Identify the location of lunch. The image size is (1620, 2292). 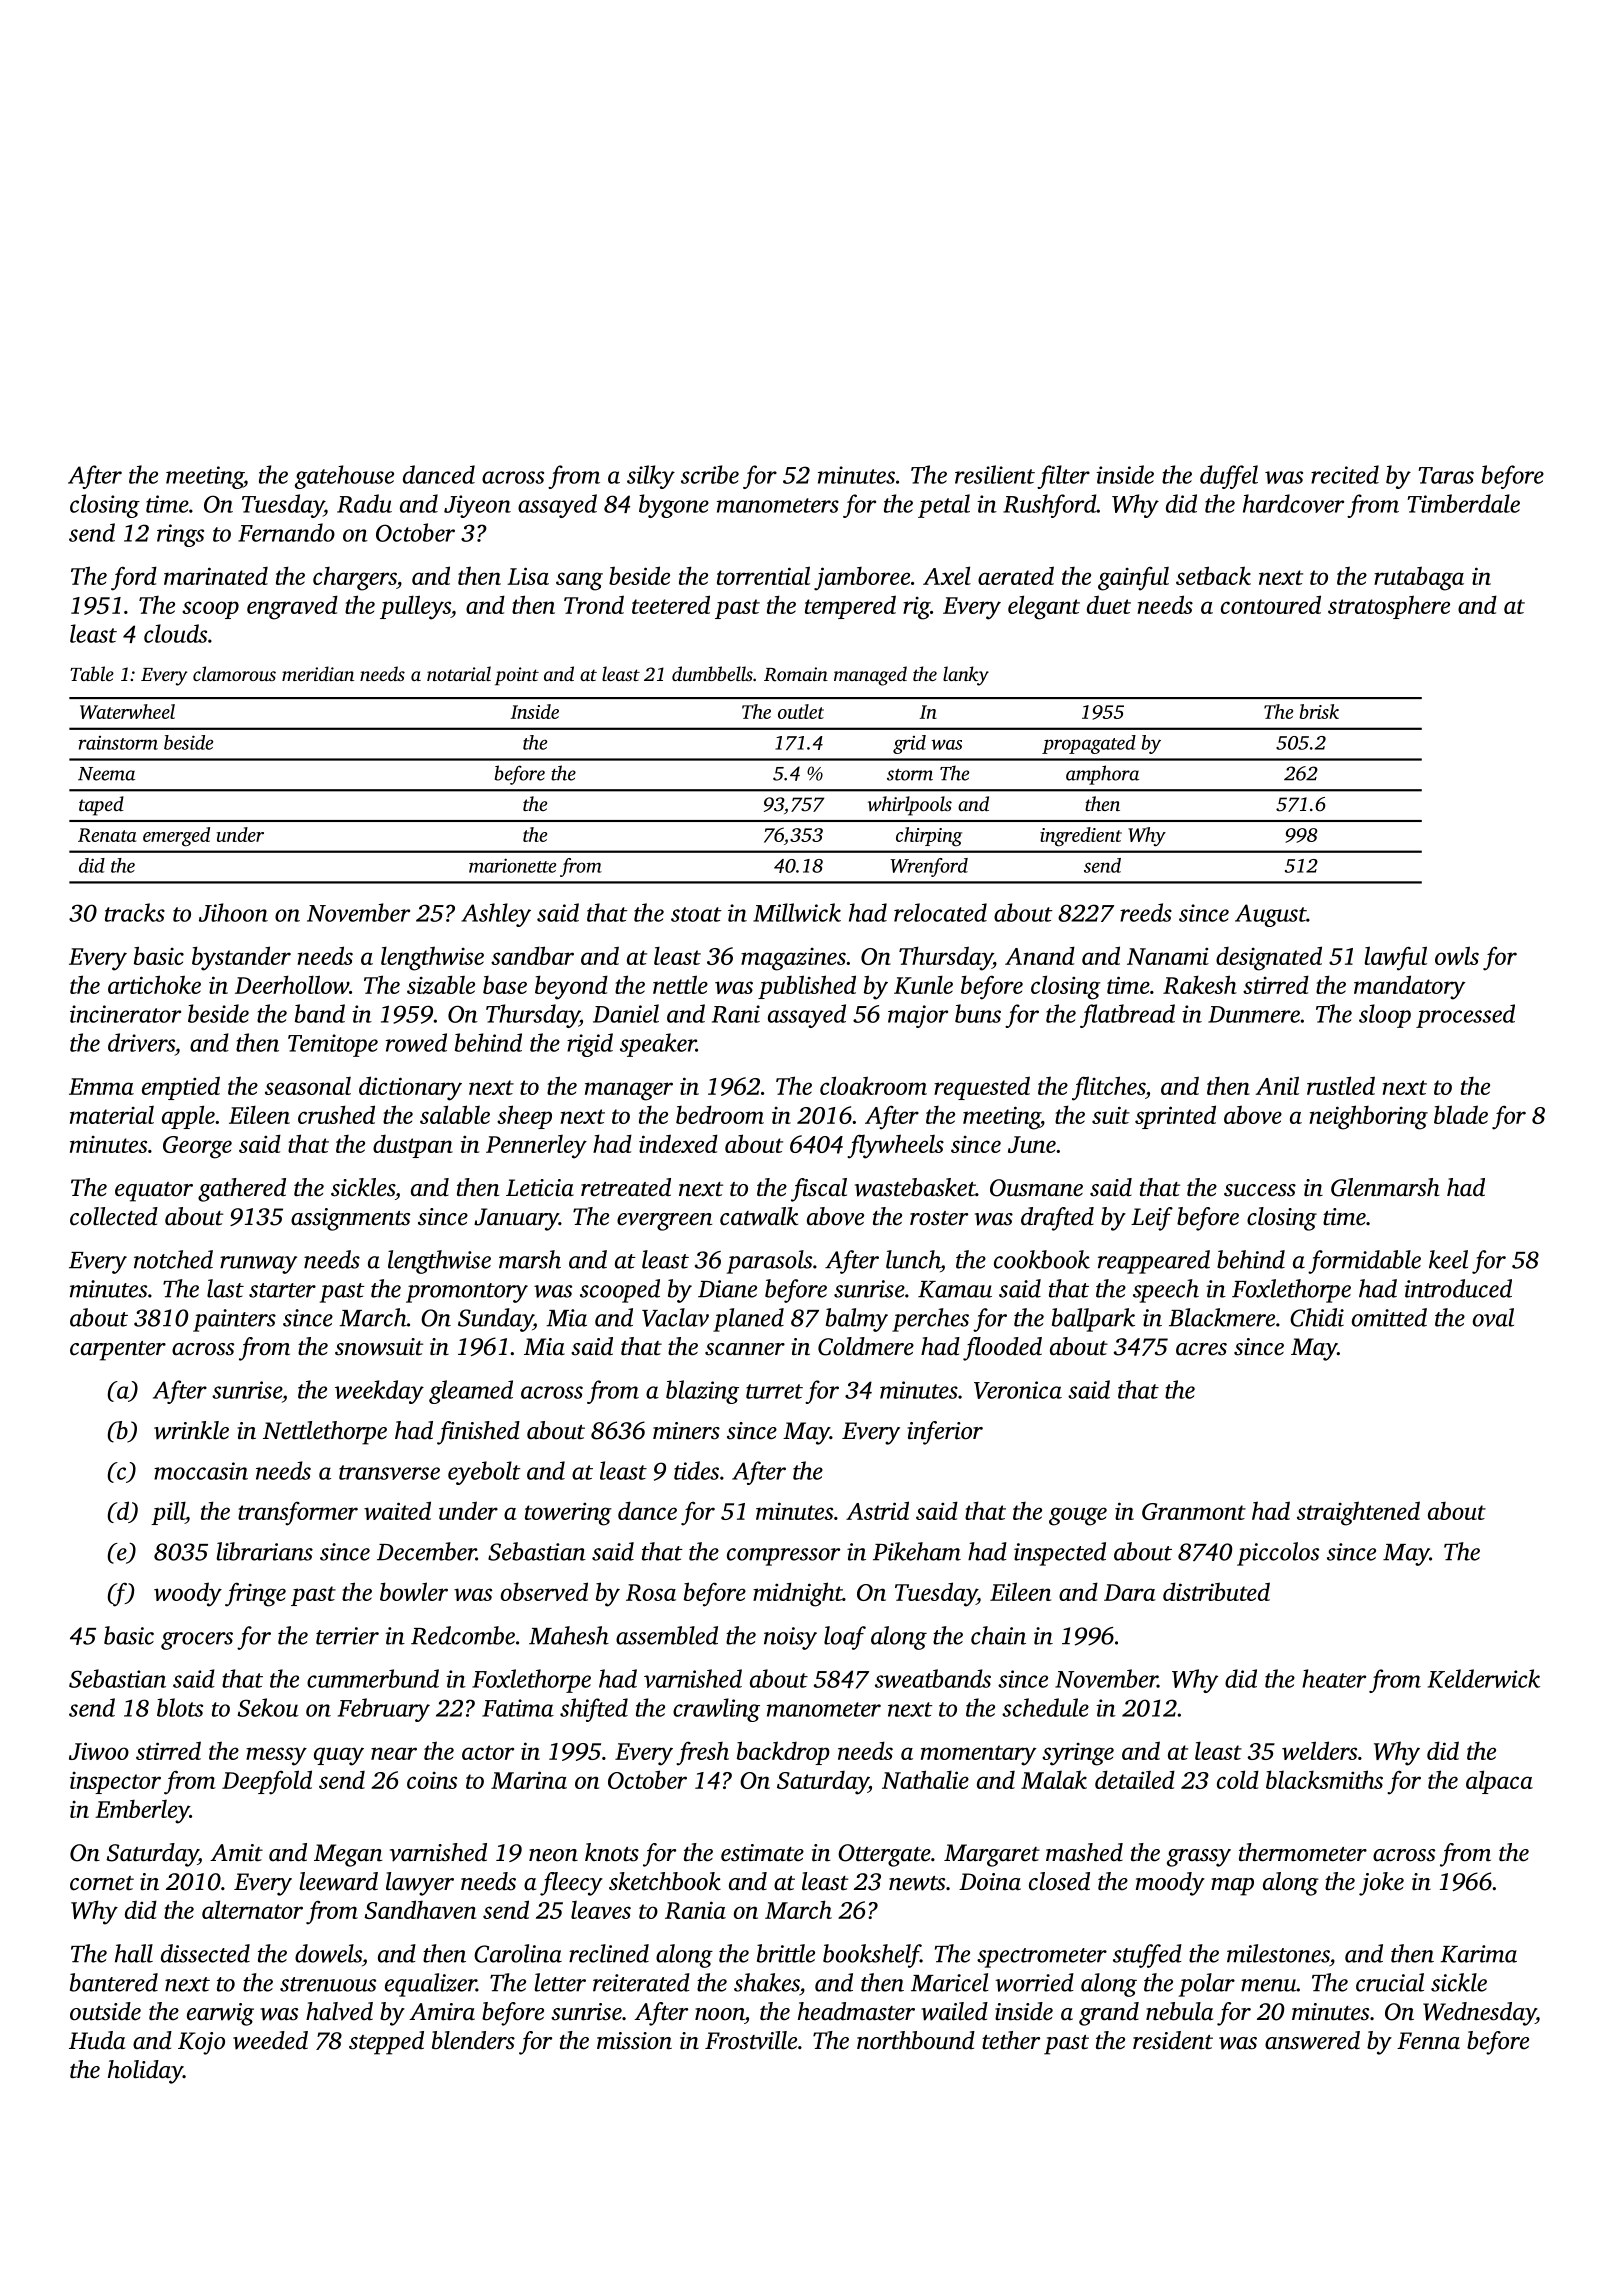
(913, 1259).
